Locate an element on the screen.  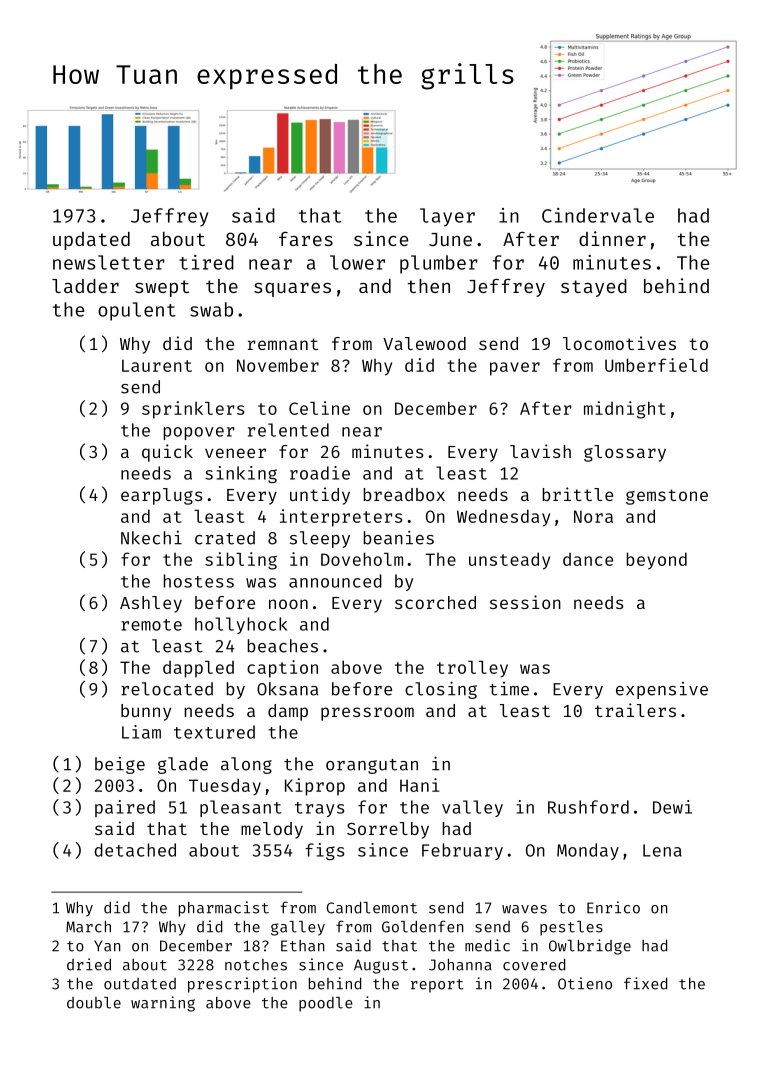
earplugs is located at coordinates (162, 496).
